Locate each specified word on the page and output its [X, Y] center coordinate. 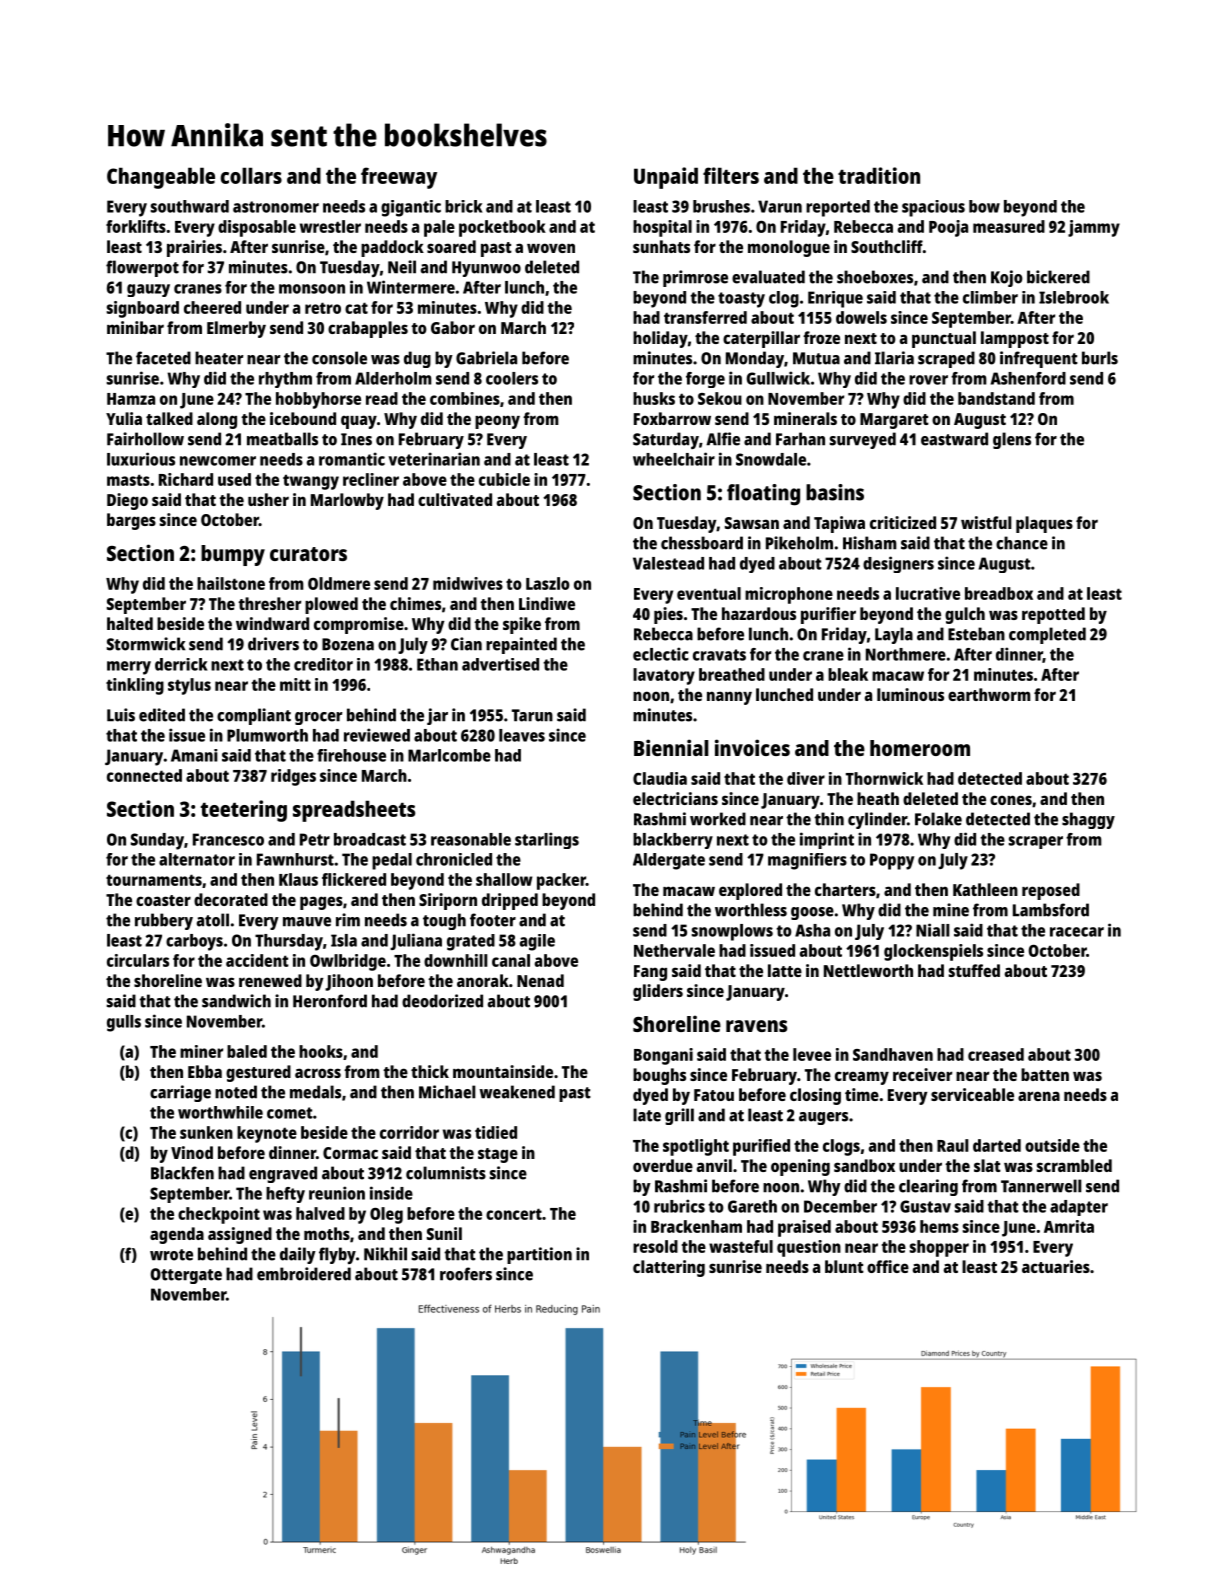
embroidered [304, 1274]
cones [1011, 800]
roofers [466, 1274]
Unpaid [666, 178]
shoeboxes [875, 277]
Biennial [671, 747]
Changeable [161, 178]
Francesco [228, 839]
